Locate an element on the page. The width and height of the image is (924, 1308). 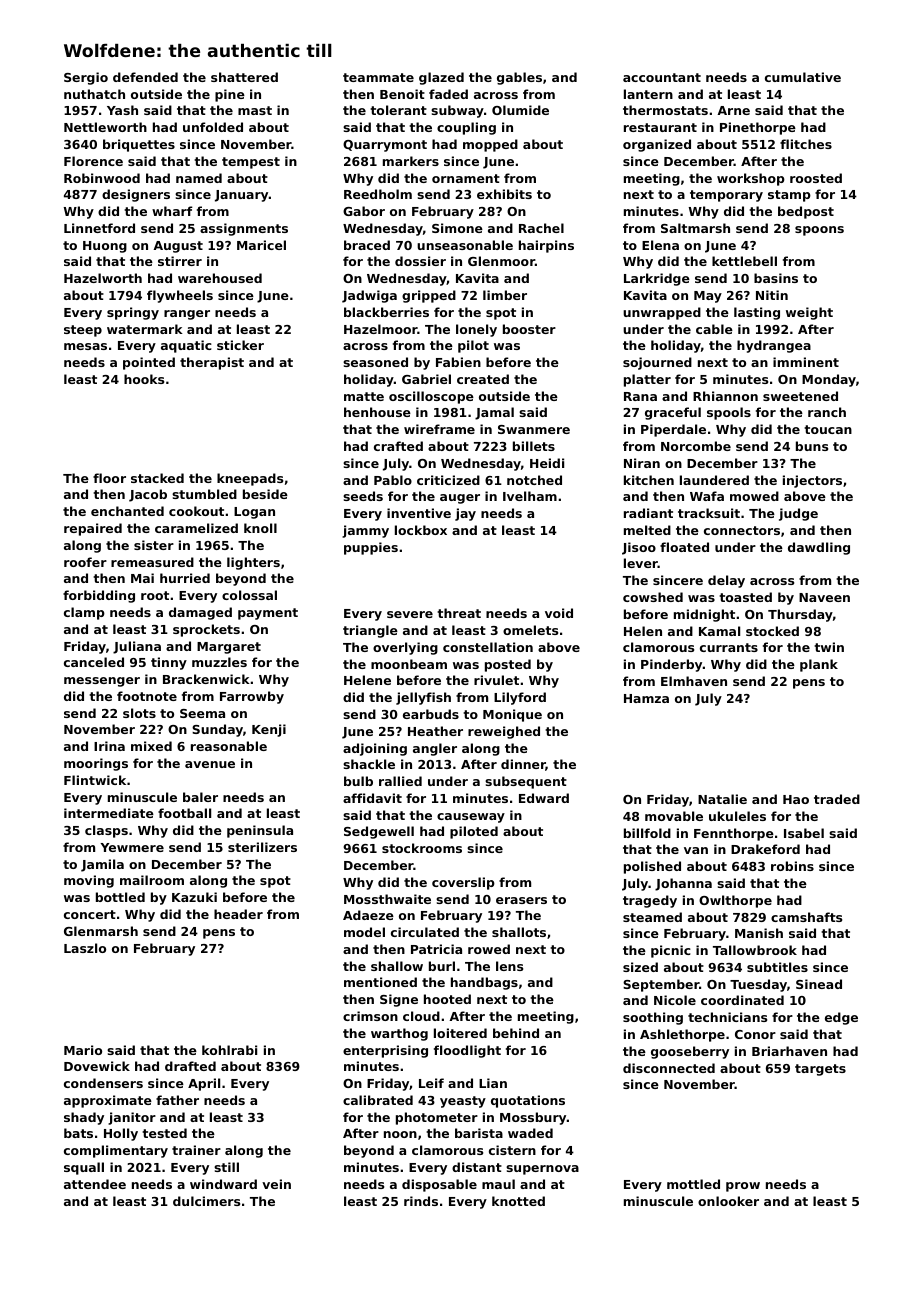
mopped is located at coordinates (490, 145).
